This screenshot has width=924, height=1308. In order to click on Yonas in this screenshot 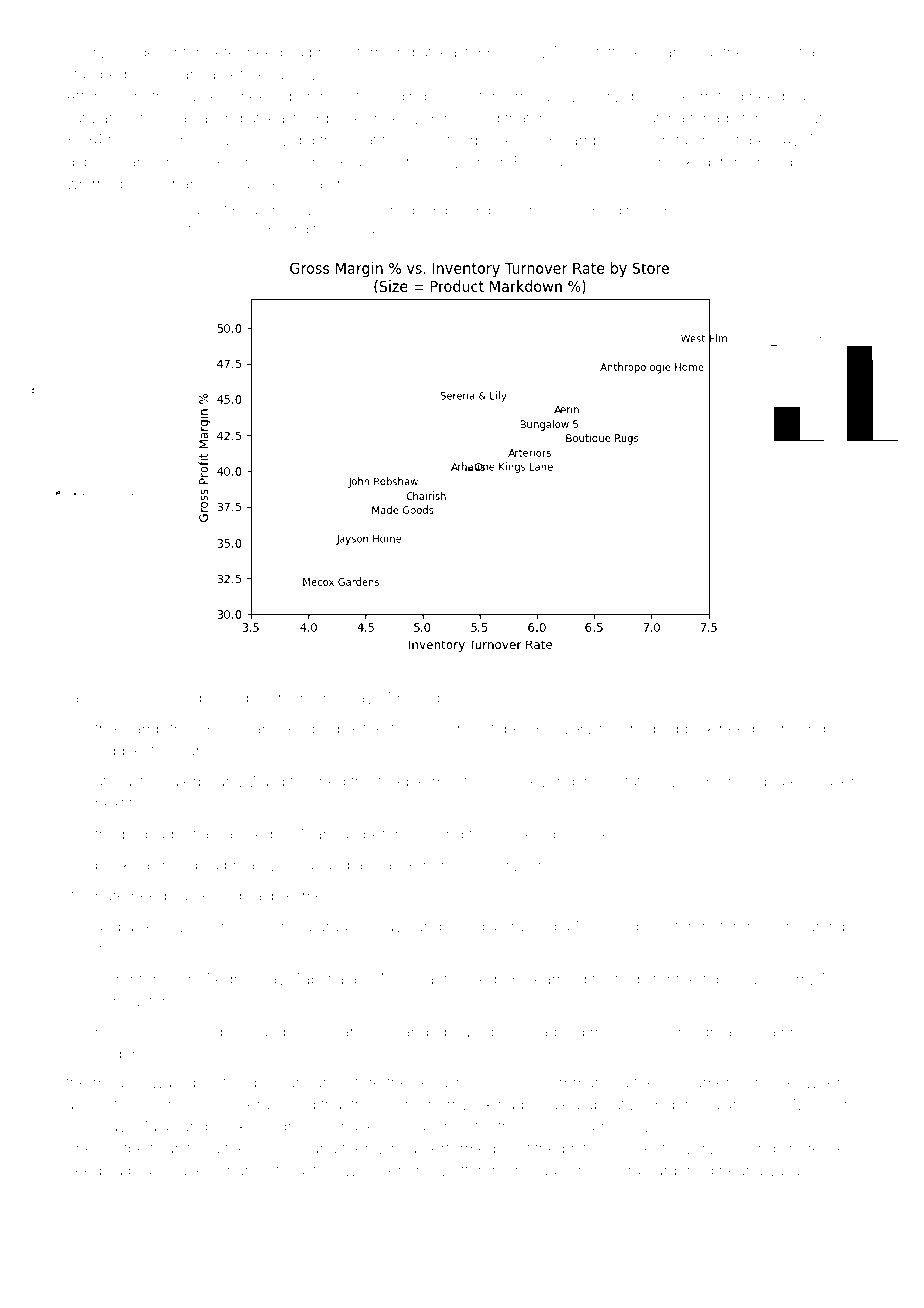, I will do `click(562, 211)`.
